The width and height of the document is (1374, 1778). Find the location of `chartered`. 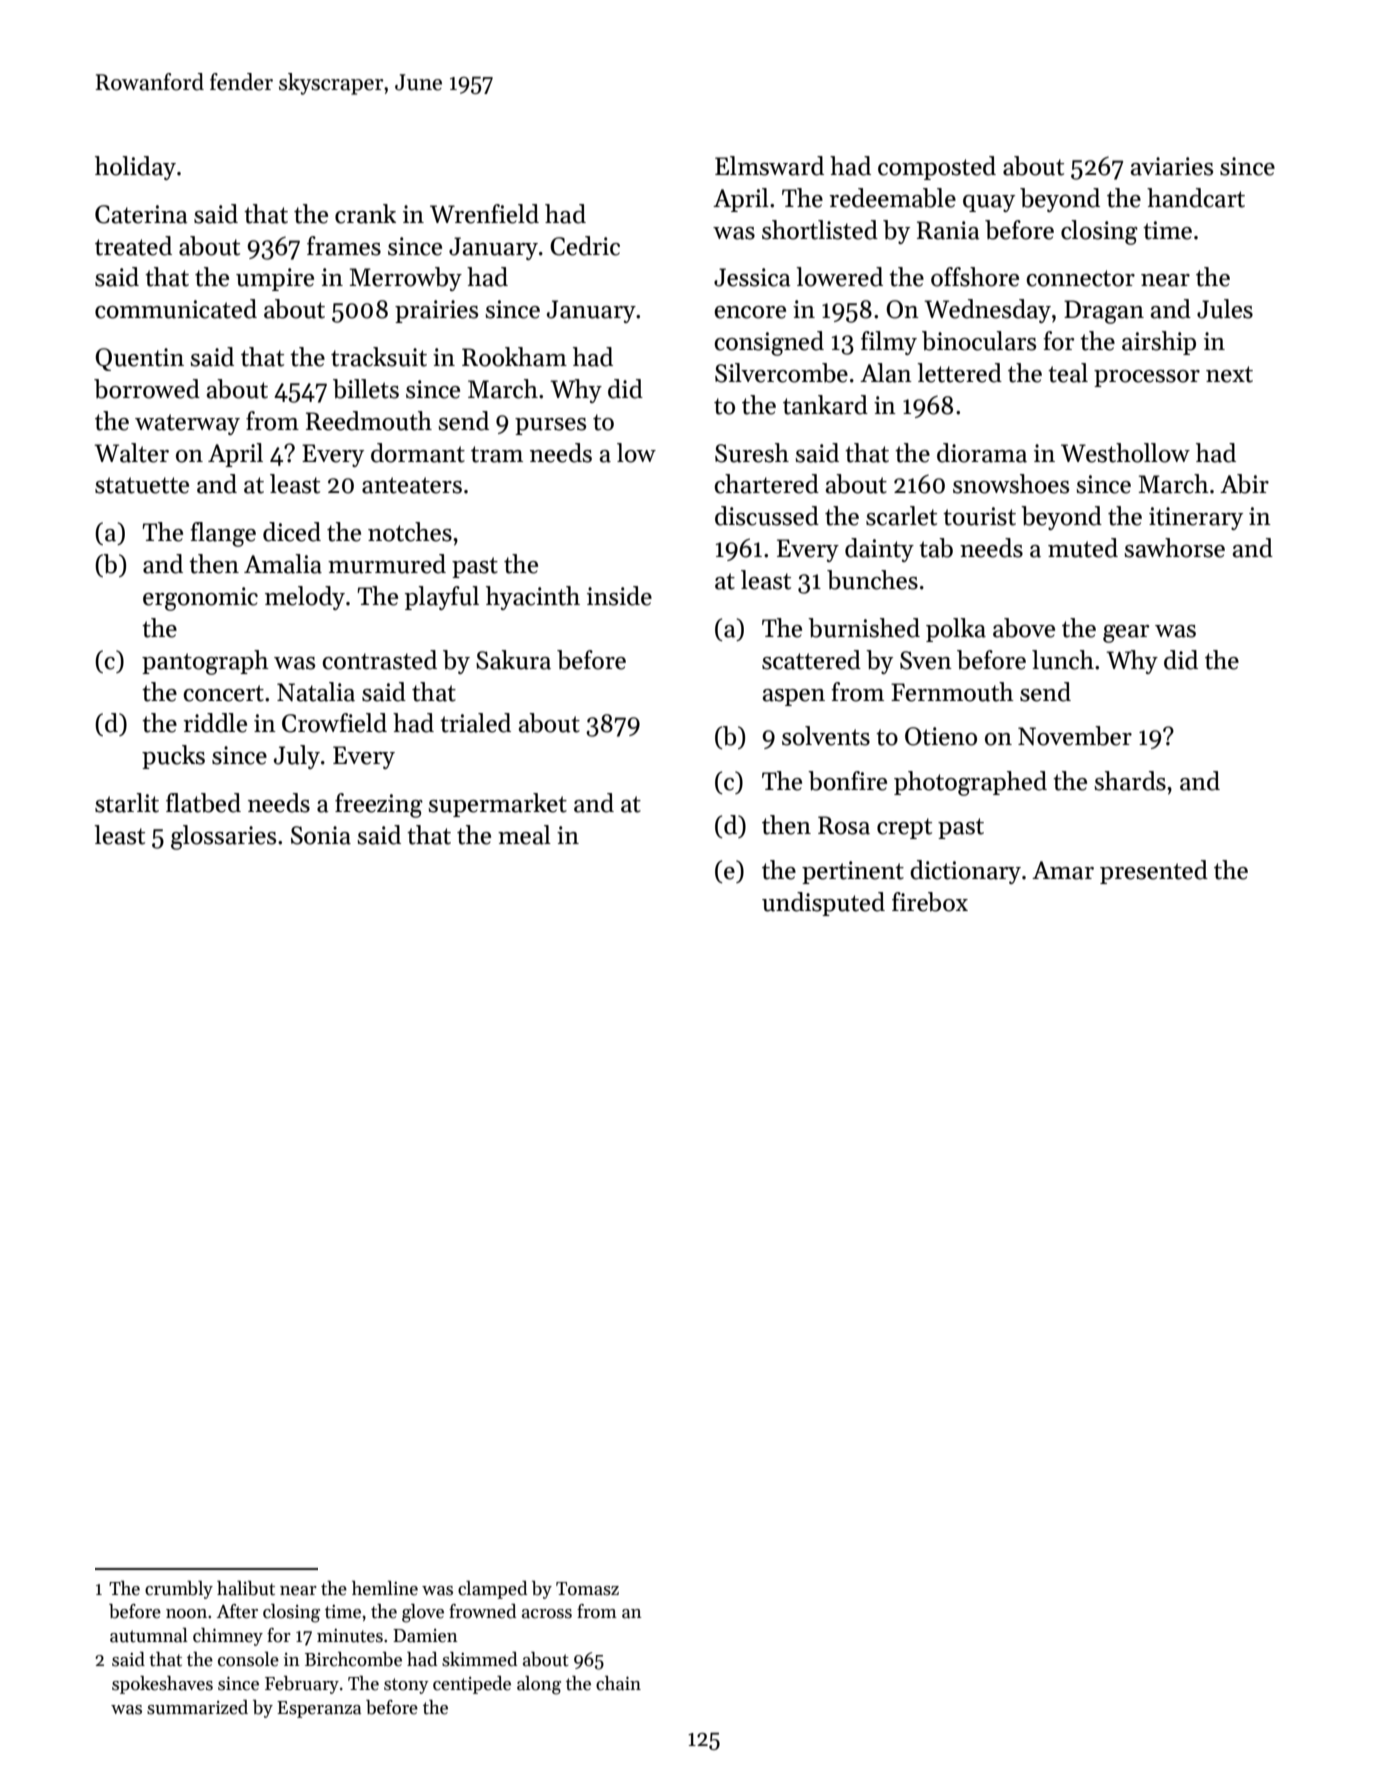

chartered is located at coordinates (766, 484).
